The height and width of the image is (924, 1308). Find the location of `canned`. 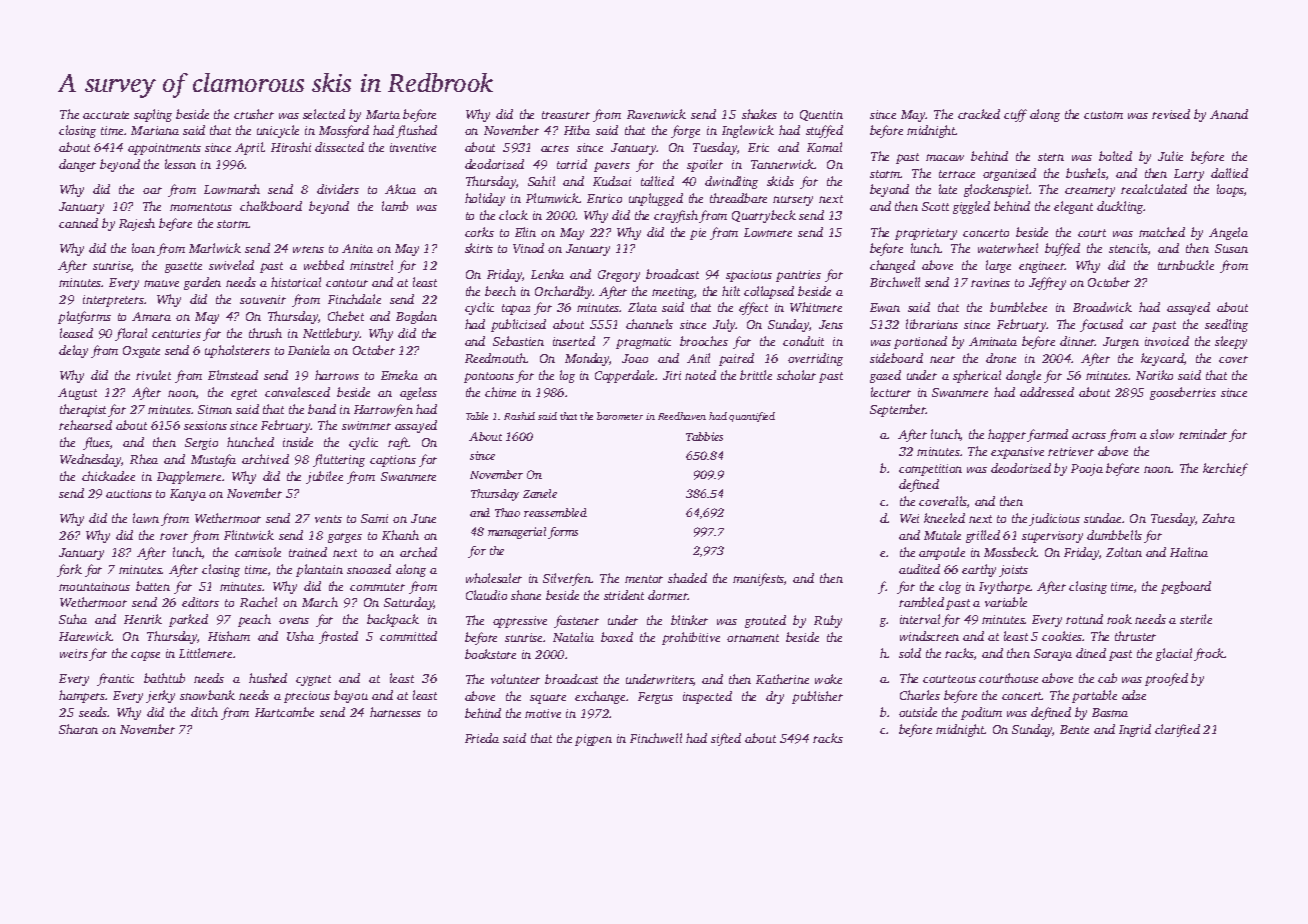

canned is located at coordinates (78, 223).
